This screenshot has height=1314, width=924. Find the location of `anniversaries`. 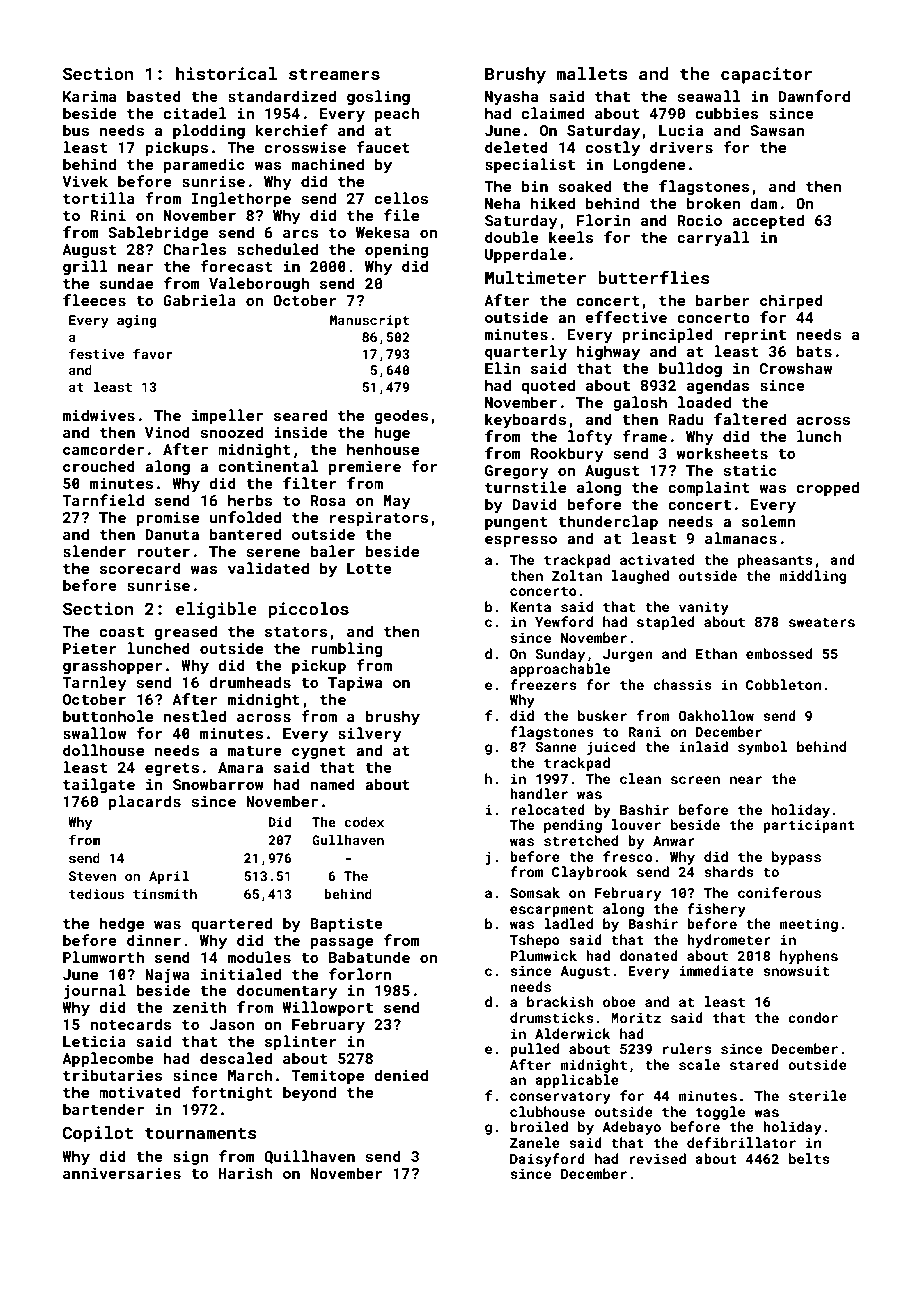

anniversaries is located at coordinates (122, 1173).
